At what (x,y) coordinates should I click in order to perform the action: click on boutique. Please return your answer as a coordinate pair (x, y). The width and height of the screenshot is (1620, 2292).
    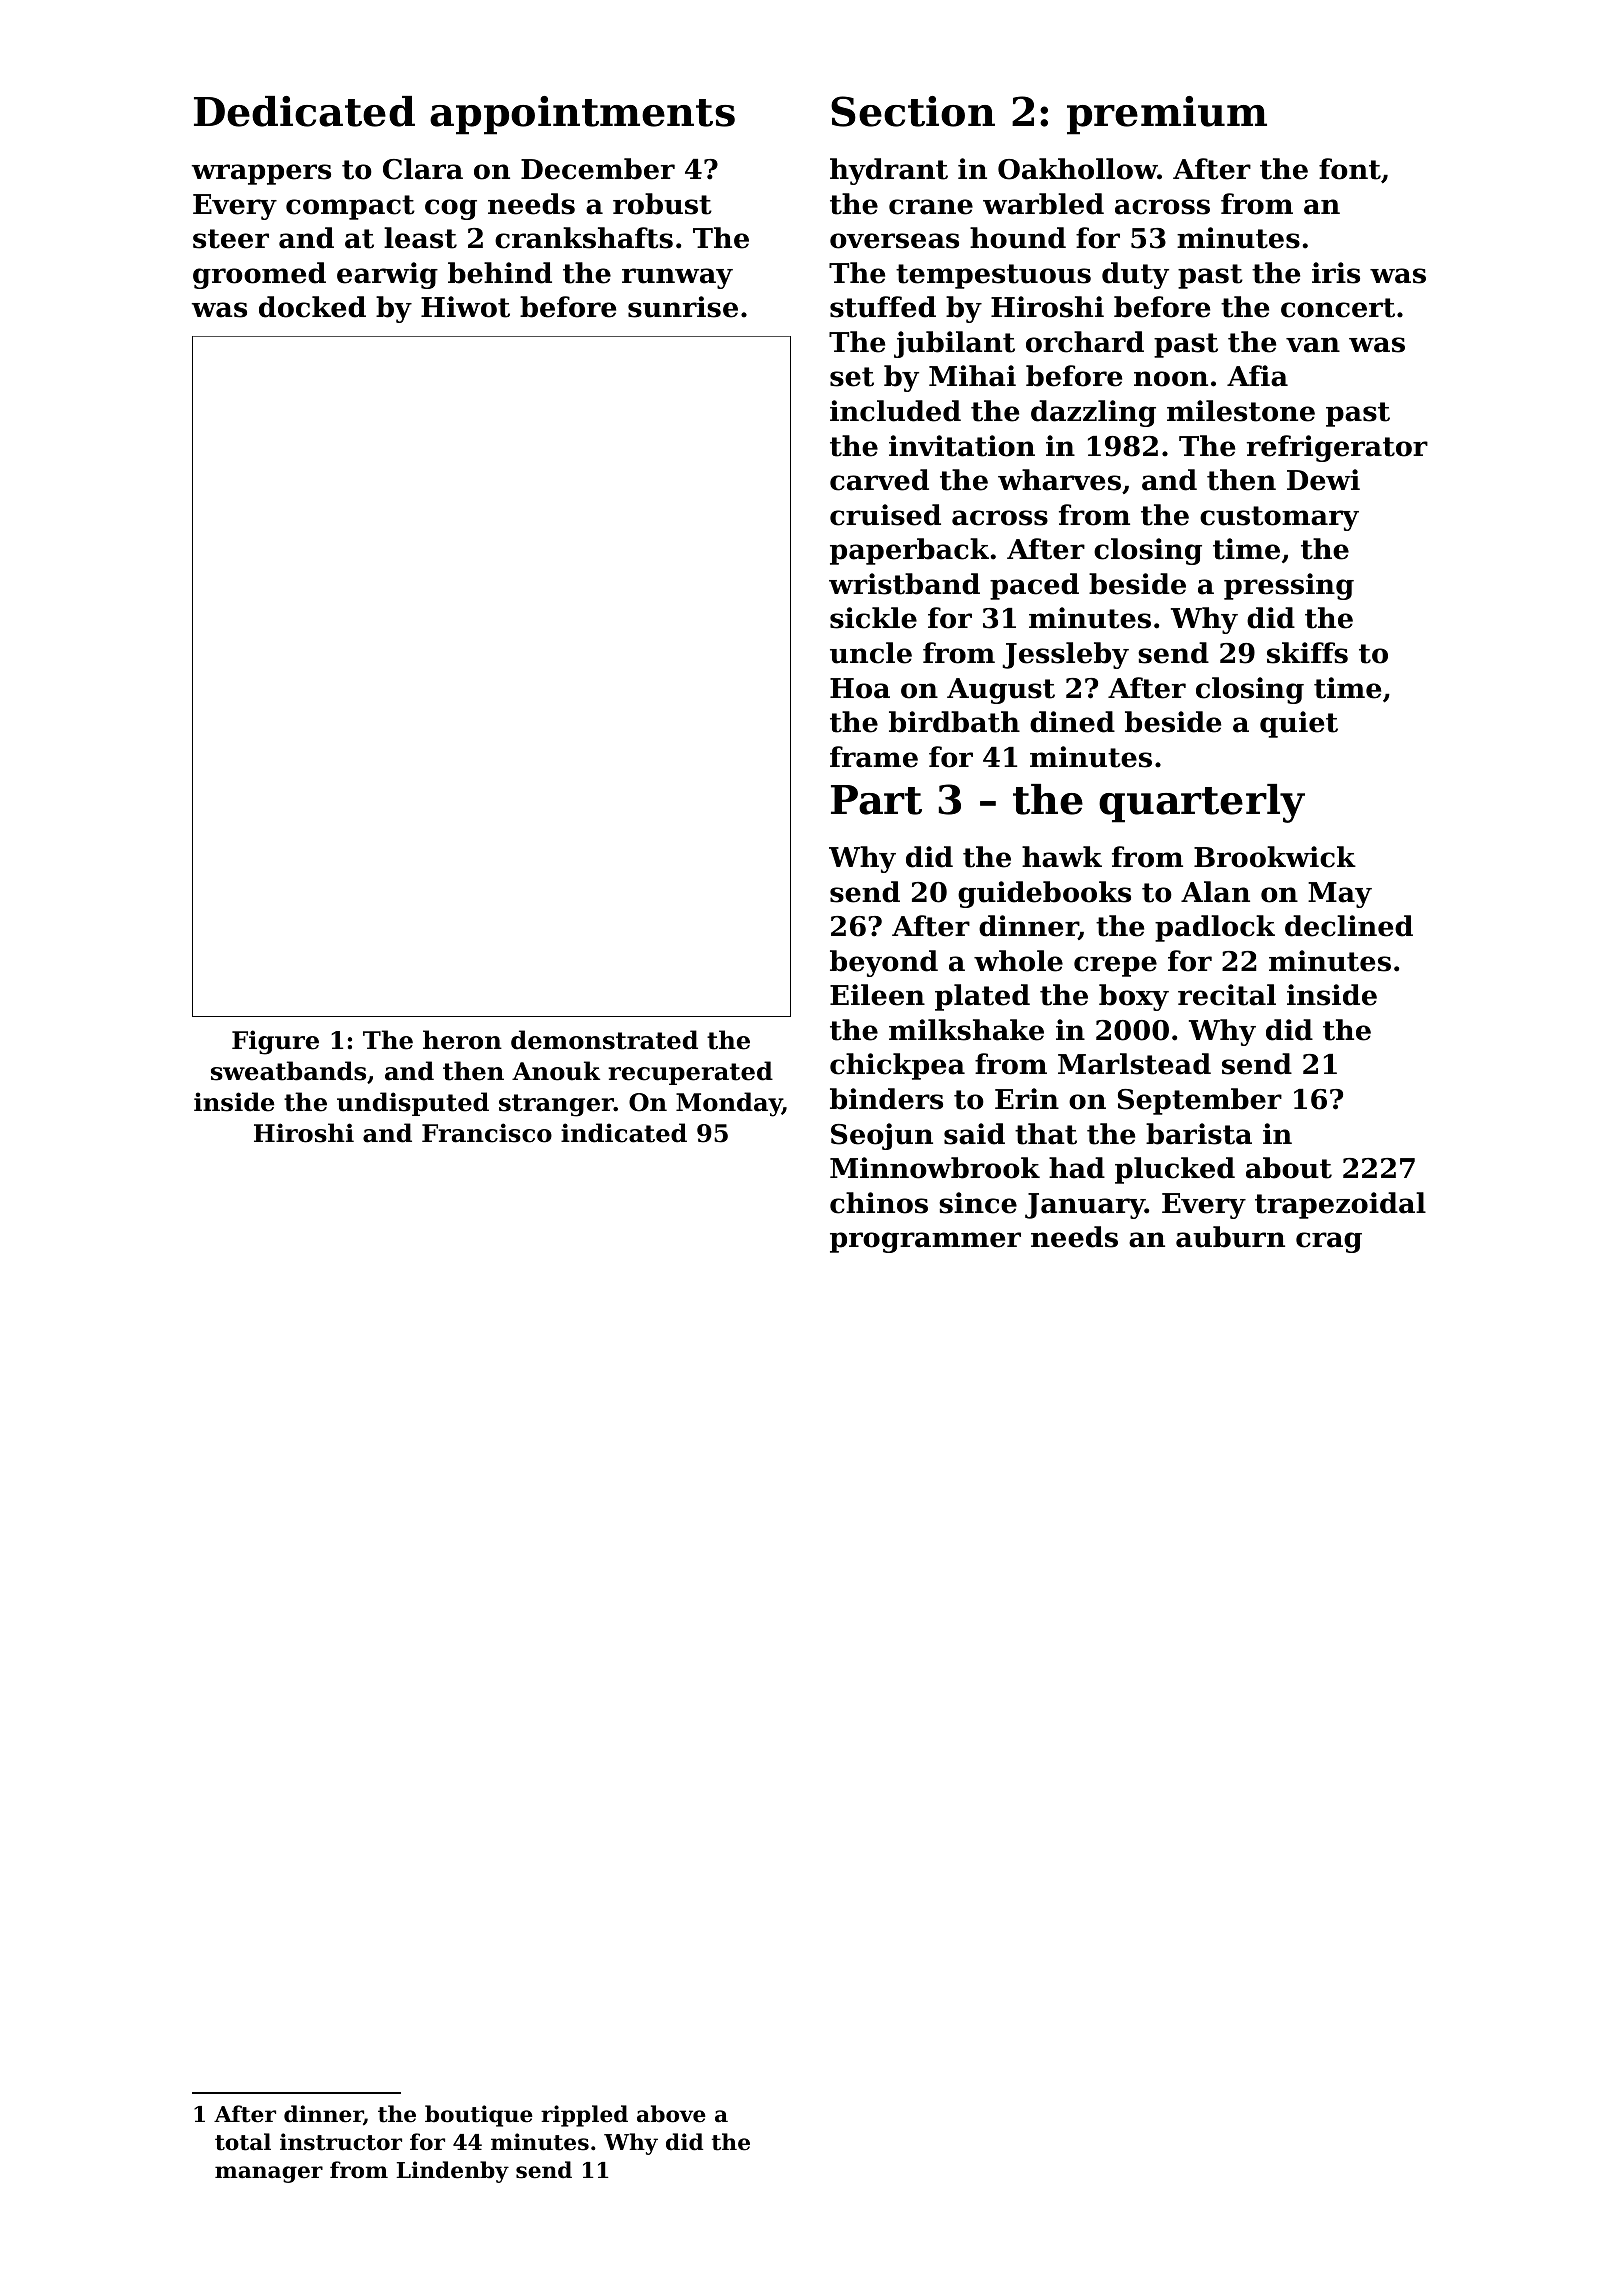
    Looking at the image, I should click on (479, 2116).
